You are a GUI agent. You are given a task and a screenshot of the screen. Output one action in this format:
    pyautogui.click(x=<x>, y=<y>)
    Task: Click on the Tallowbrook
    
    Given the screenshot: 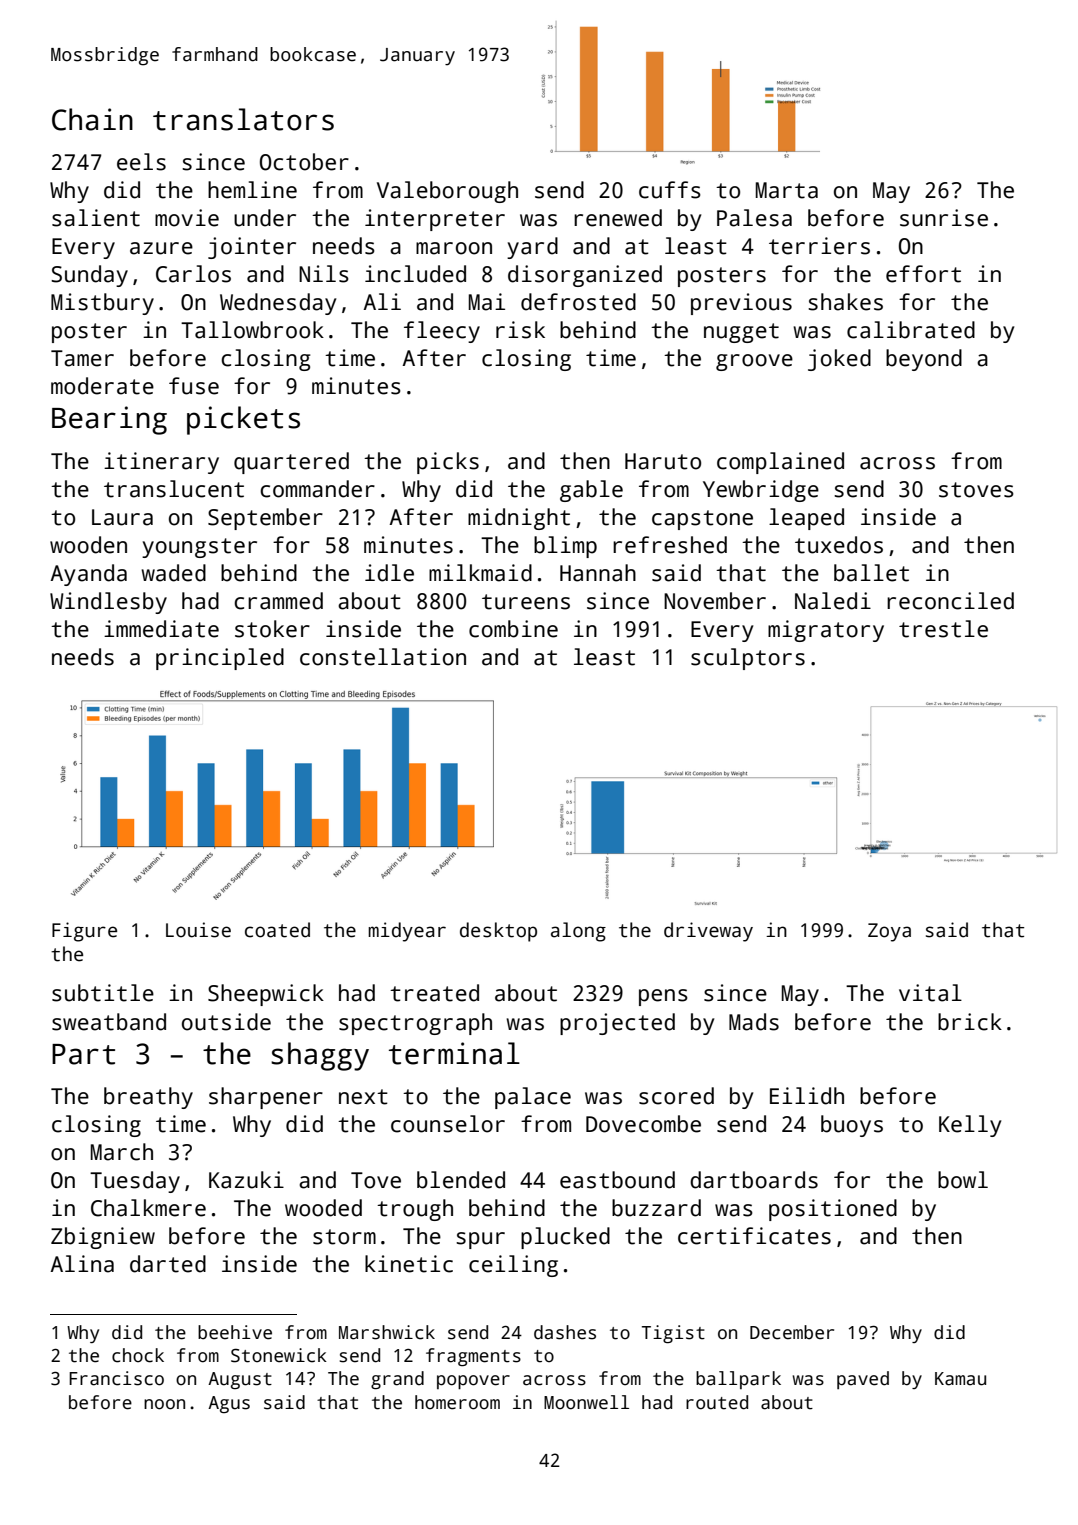 What is the action you would take?
    pyautogui.click(x=252, y=330)
